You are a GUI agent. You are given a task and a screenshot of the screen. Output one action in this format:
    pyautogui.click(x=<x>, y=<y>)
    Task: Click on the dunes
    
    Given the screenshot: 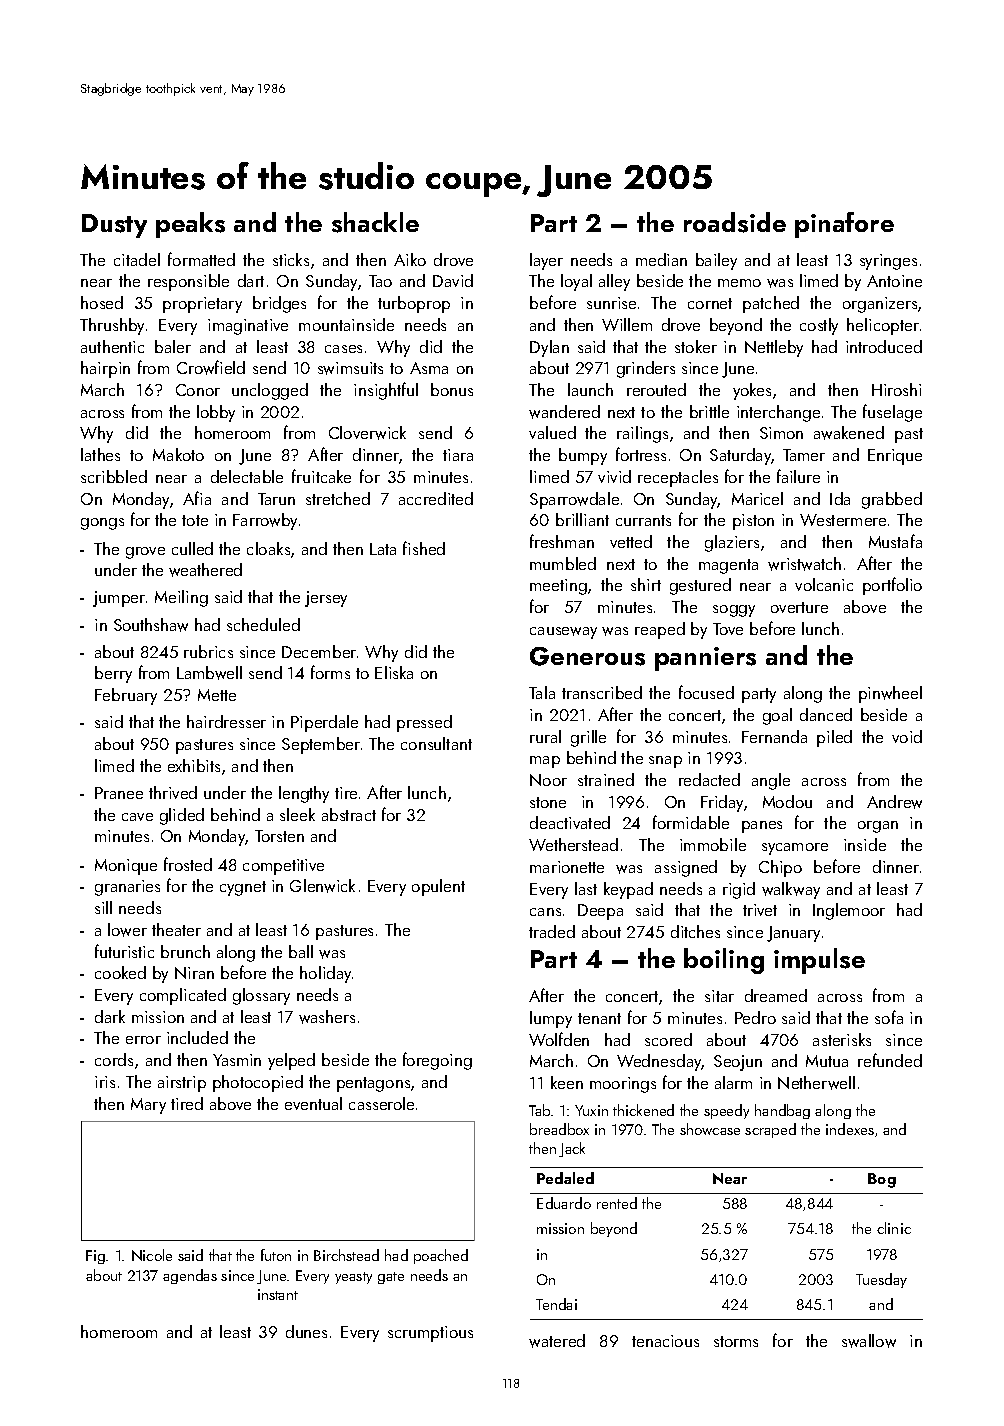 What is the action you would take?
    pyautogui.click(x=306, y=1331)
